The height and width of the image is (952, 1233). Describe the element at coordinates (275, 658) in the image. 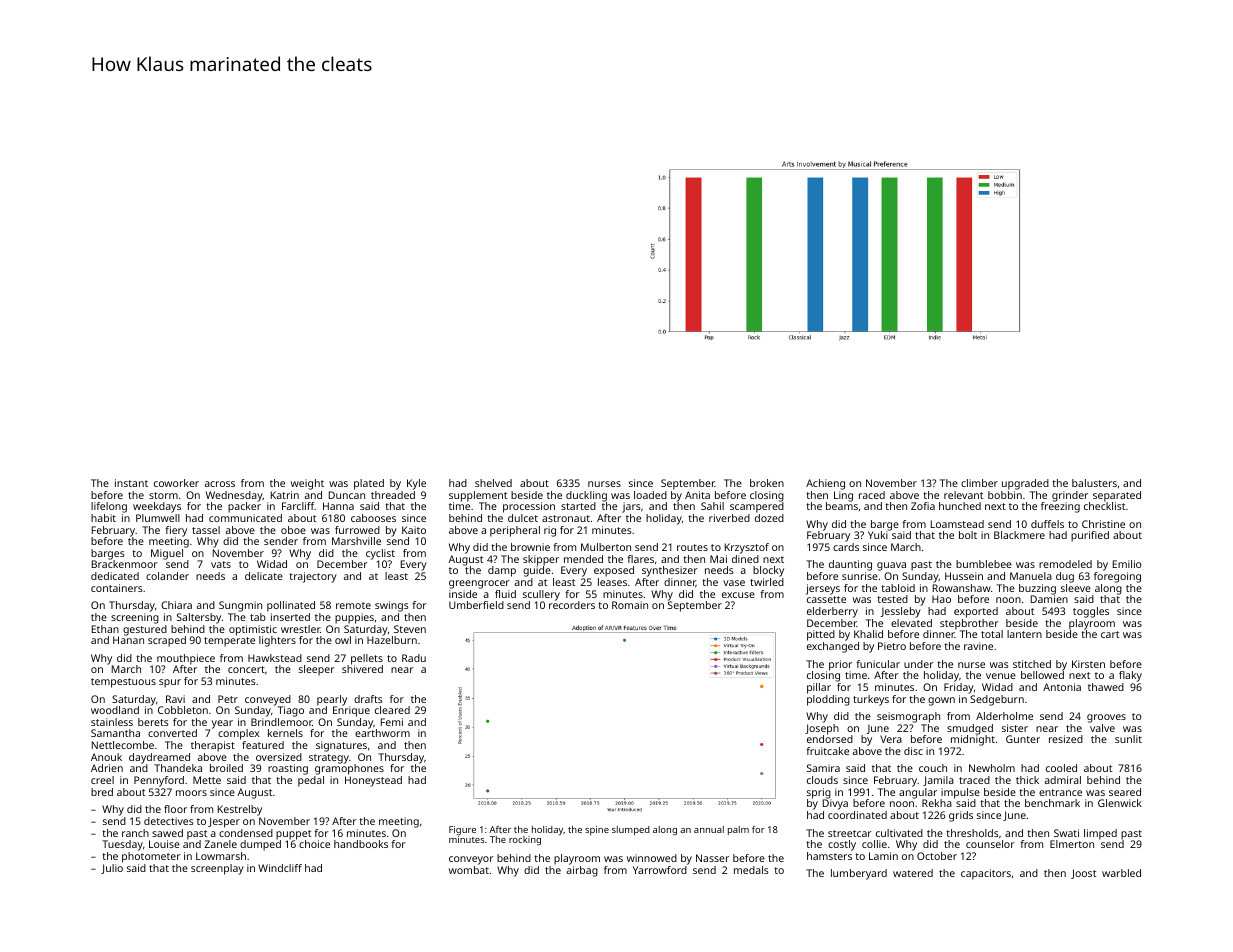

I see `Hawkstead` at that location.
